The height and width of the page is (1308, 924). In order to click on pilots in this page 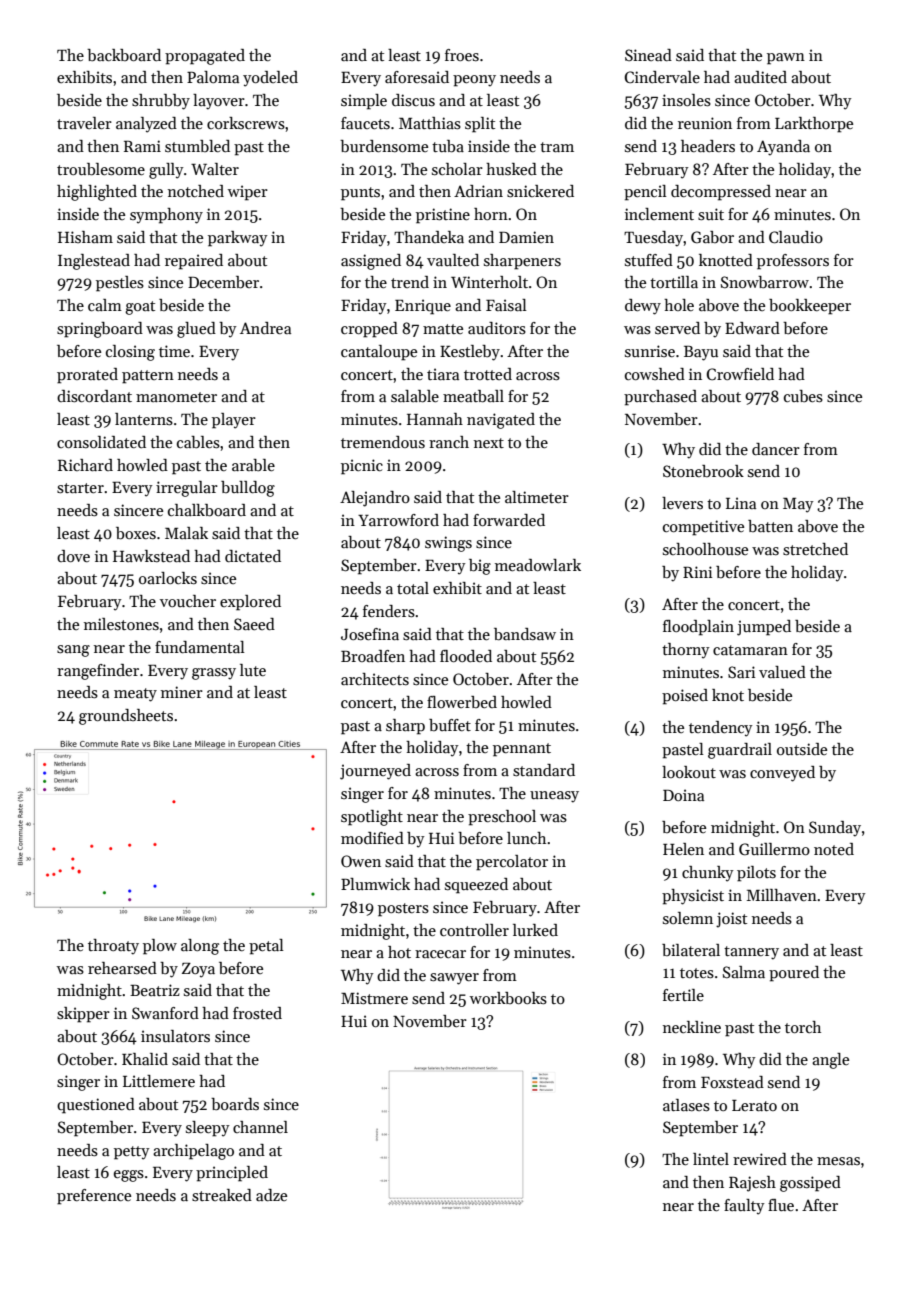, I will do `click(756, 874)`.
